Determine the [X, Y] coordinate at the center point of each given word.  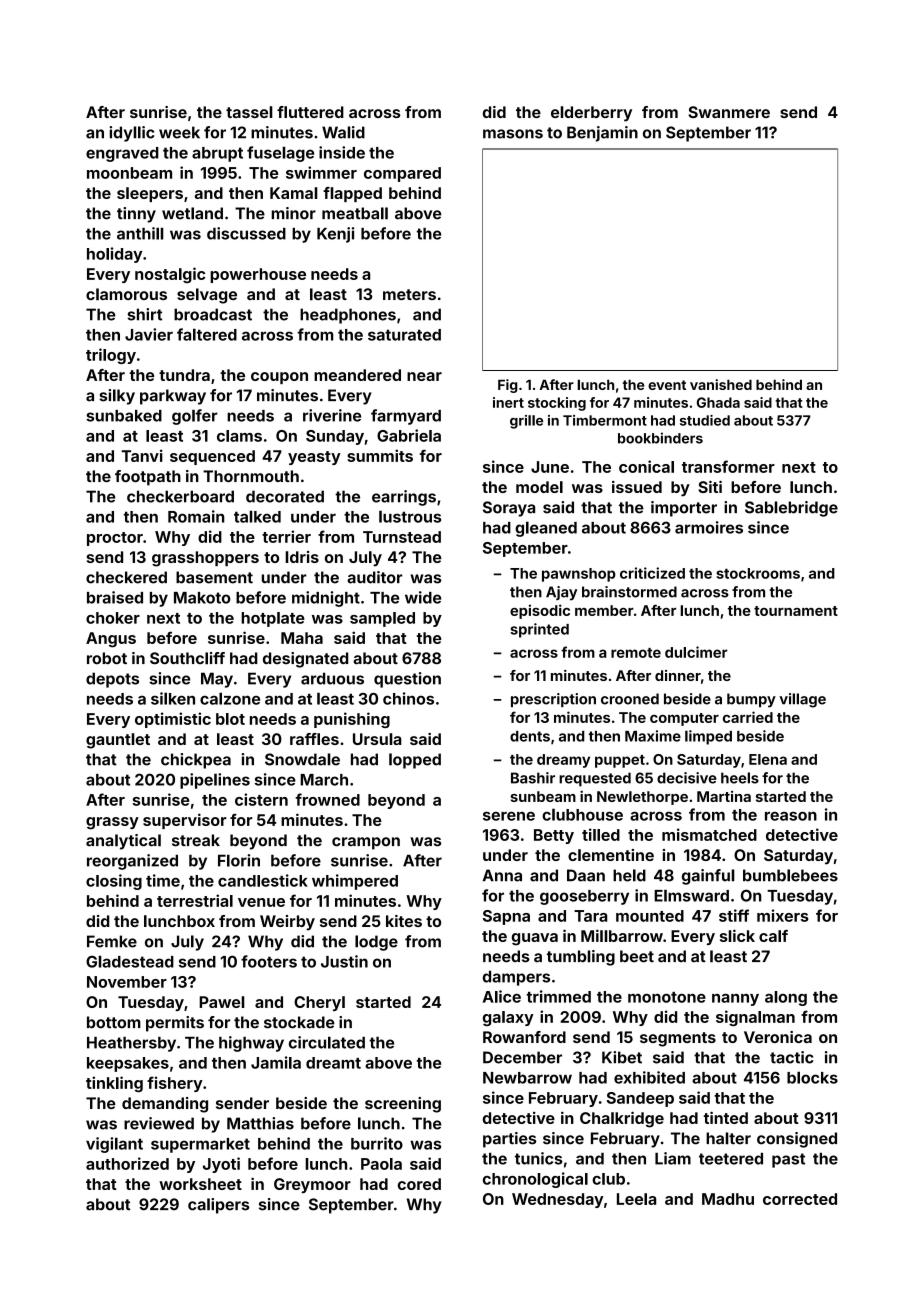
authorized [127, 1163]
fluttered [310, 112]
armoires [709, 527]
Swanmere [729, 112]
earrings [404, 498]
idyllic [132, 134]
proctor [115, 539]
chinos [408, 698]
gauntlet [118, 741]
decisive [687, 778]
